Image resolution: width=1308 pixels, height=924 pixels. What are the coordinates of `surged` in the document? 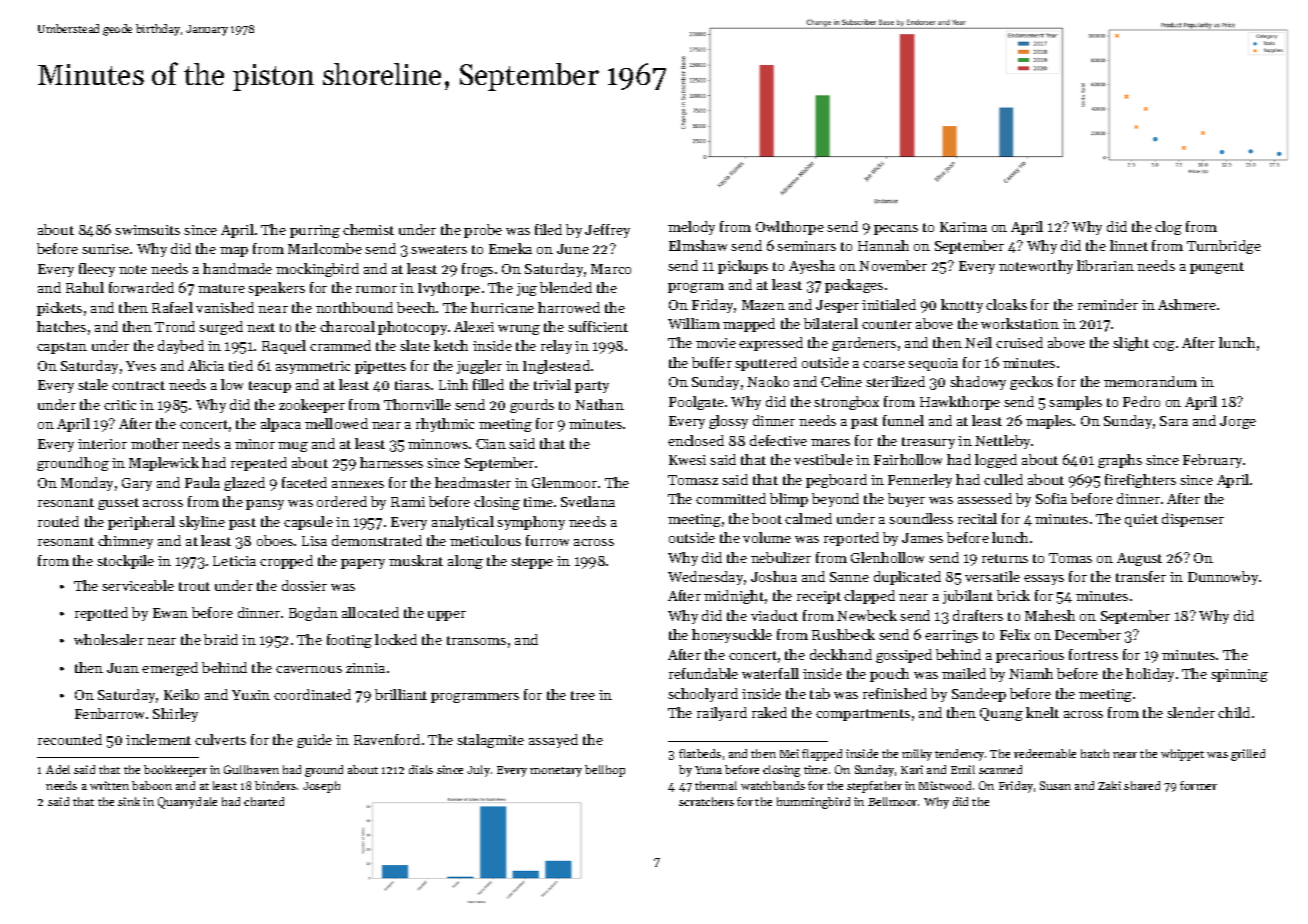 It's located at (221, 328).
